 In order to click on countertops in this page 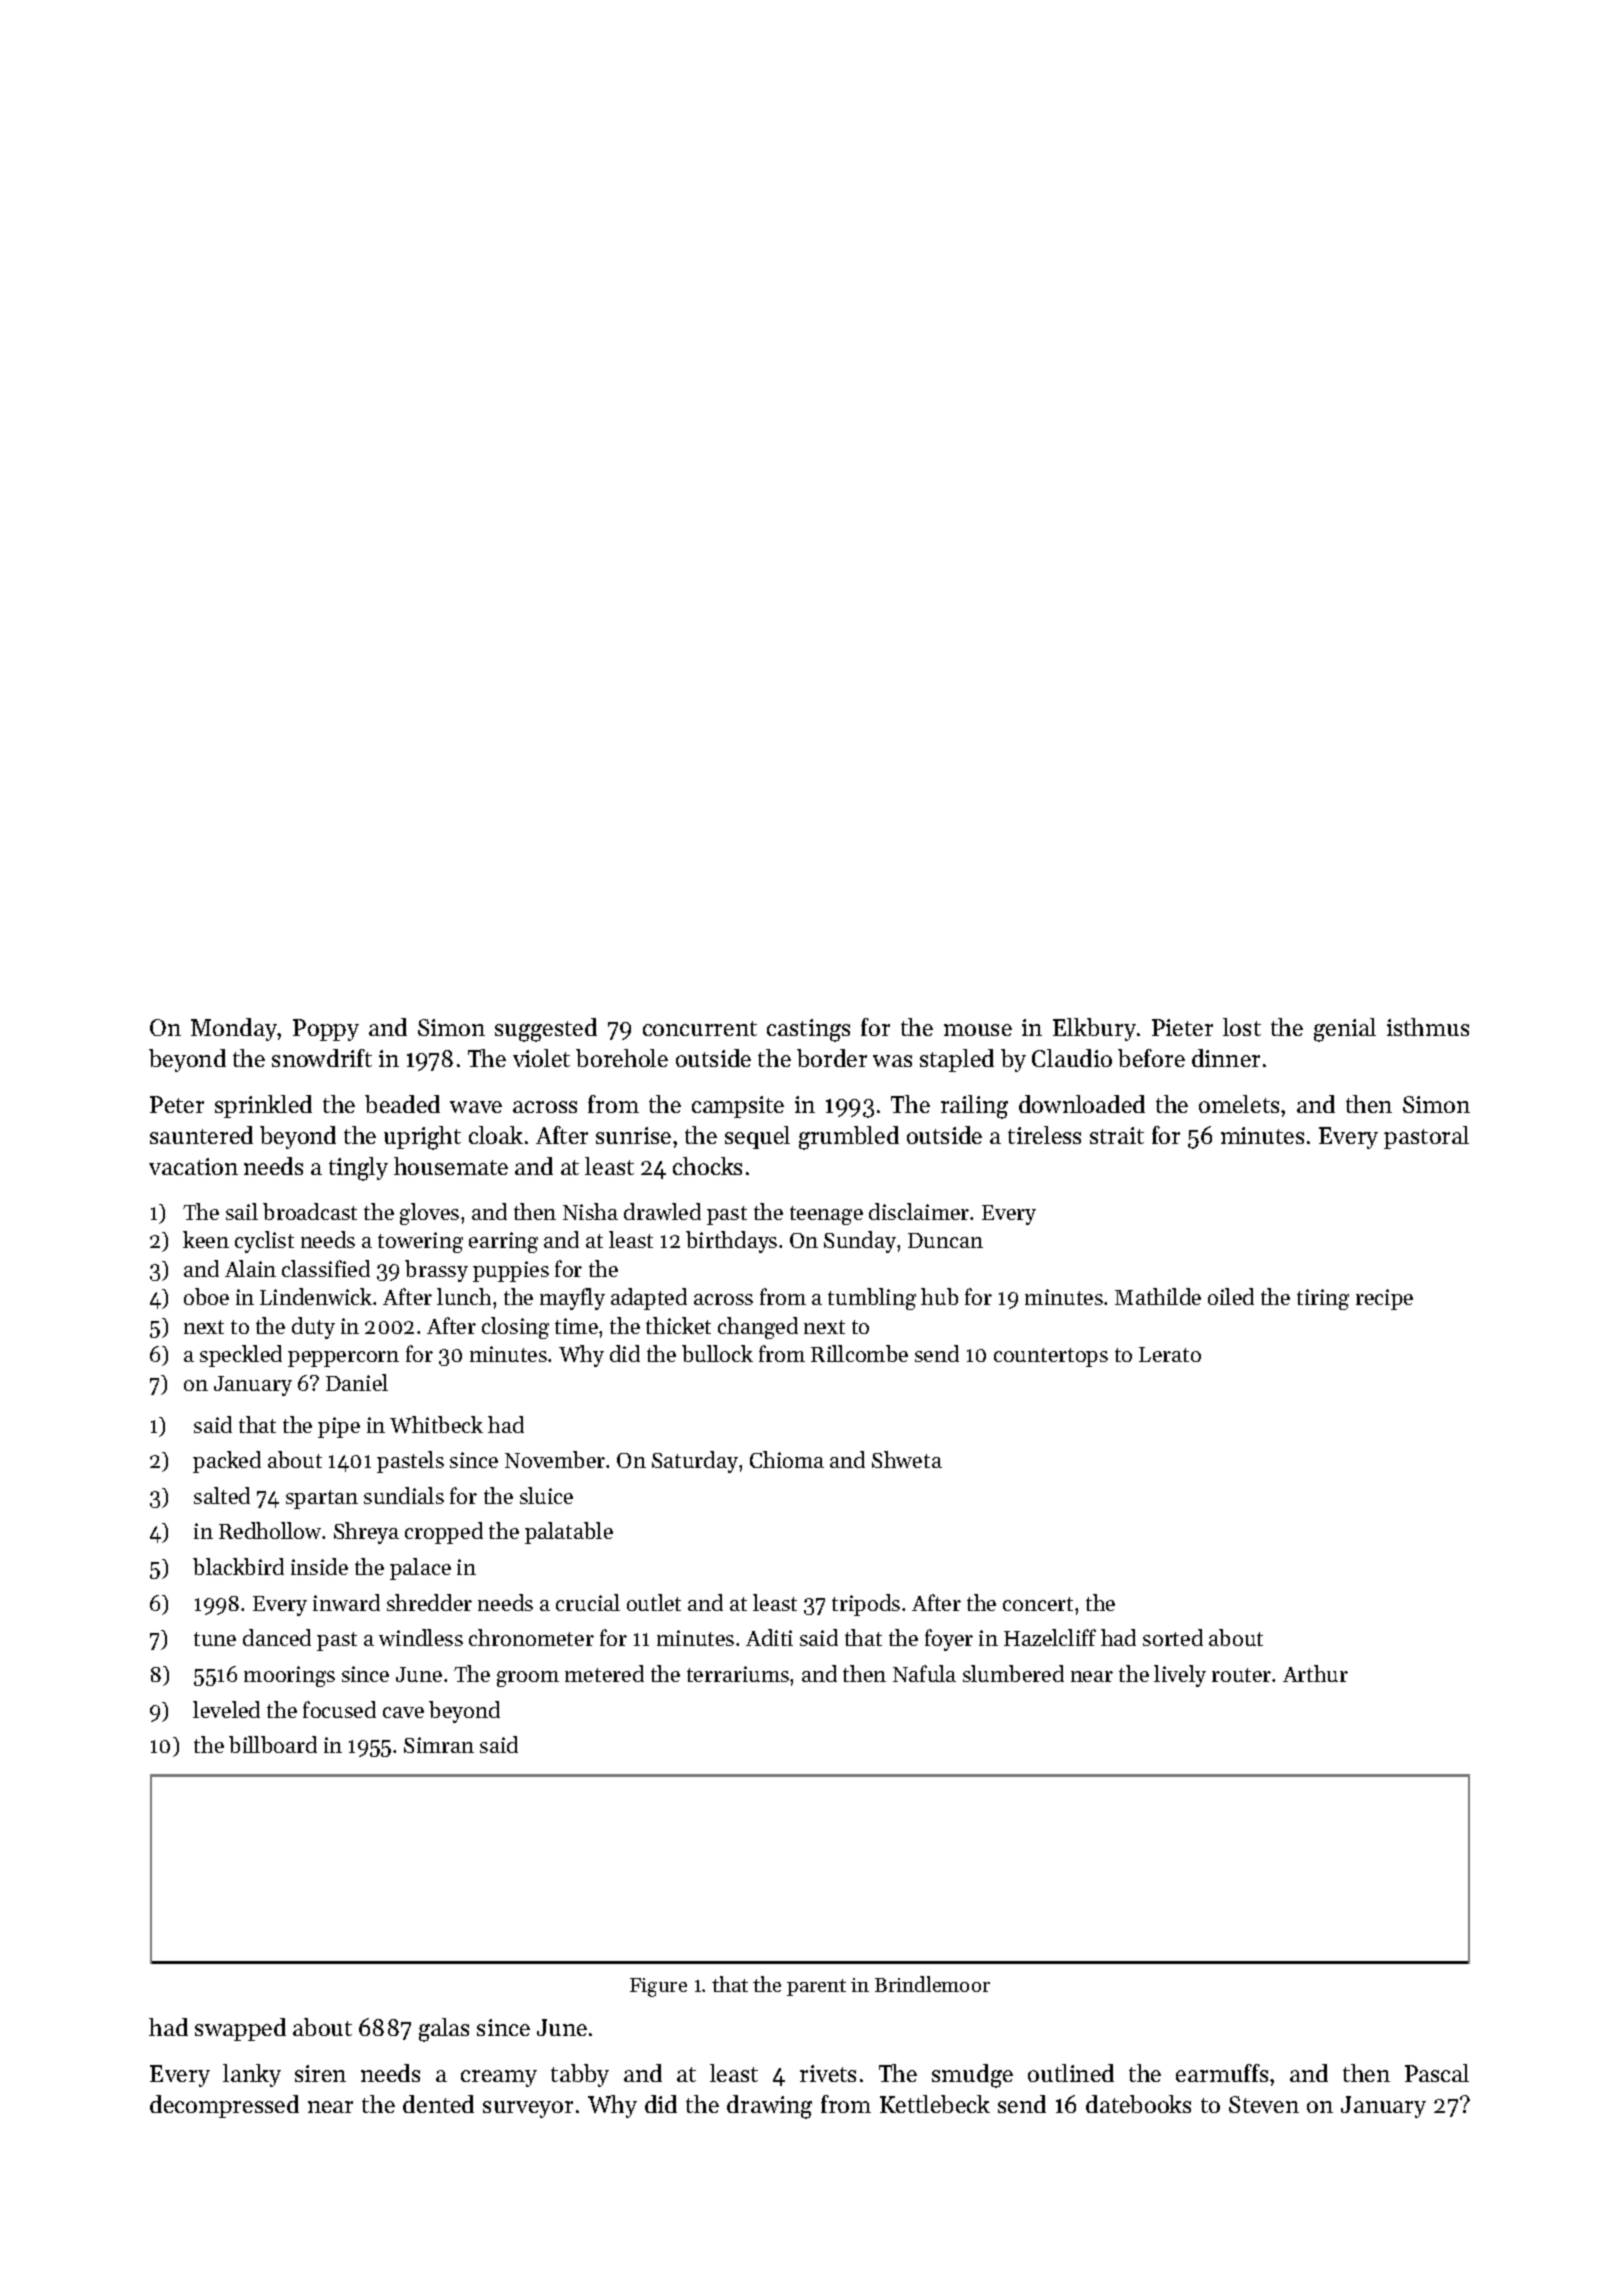, I will do `click(1051, 1357)`.
